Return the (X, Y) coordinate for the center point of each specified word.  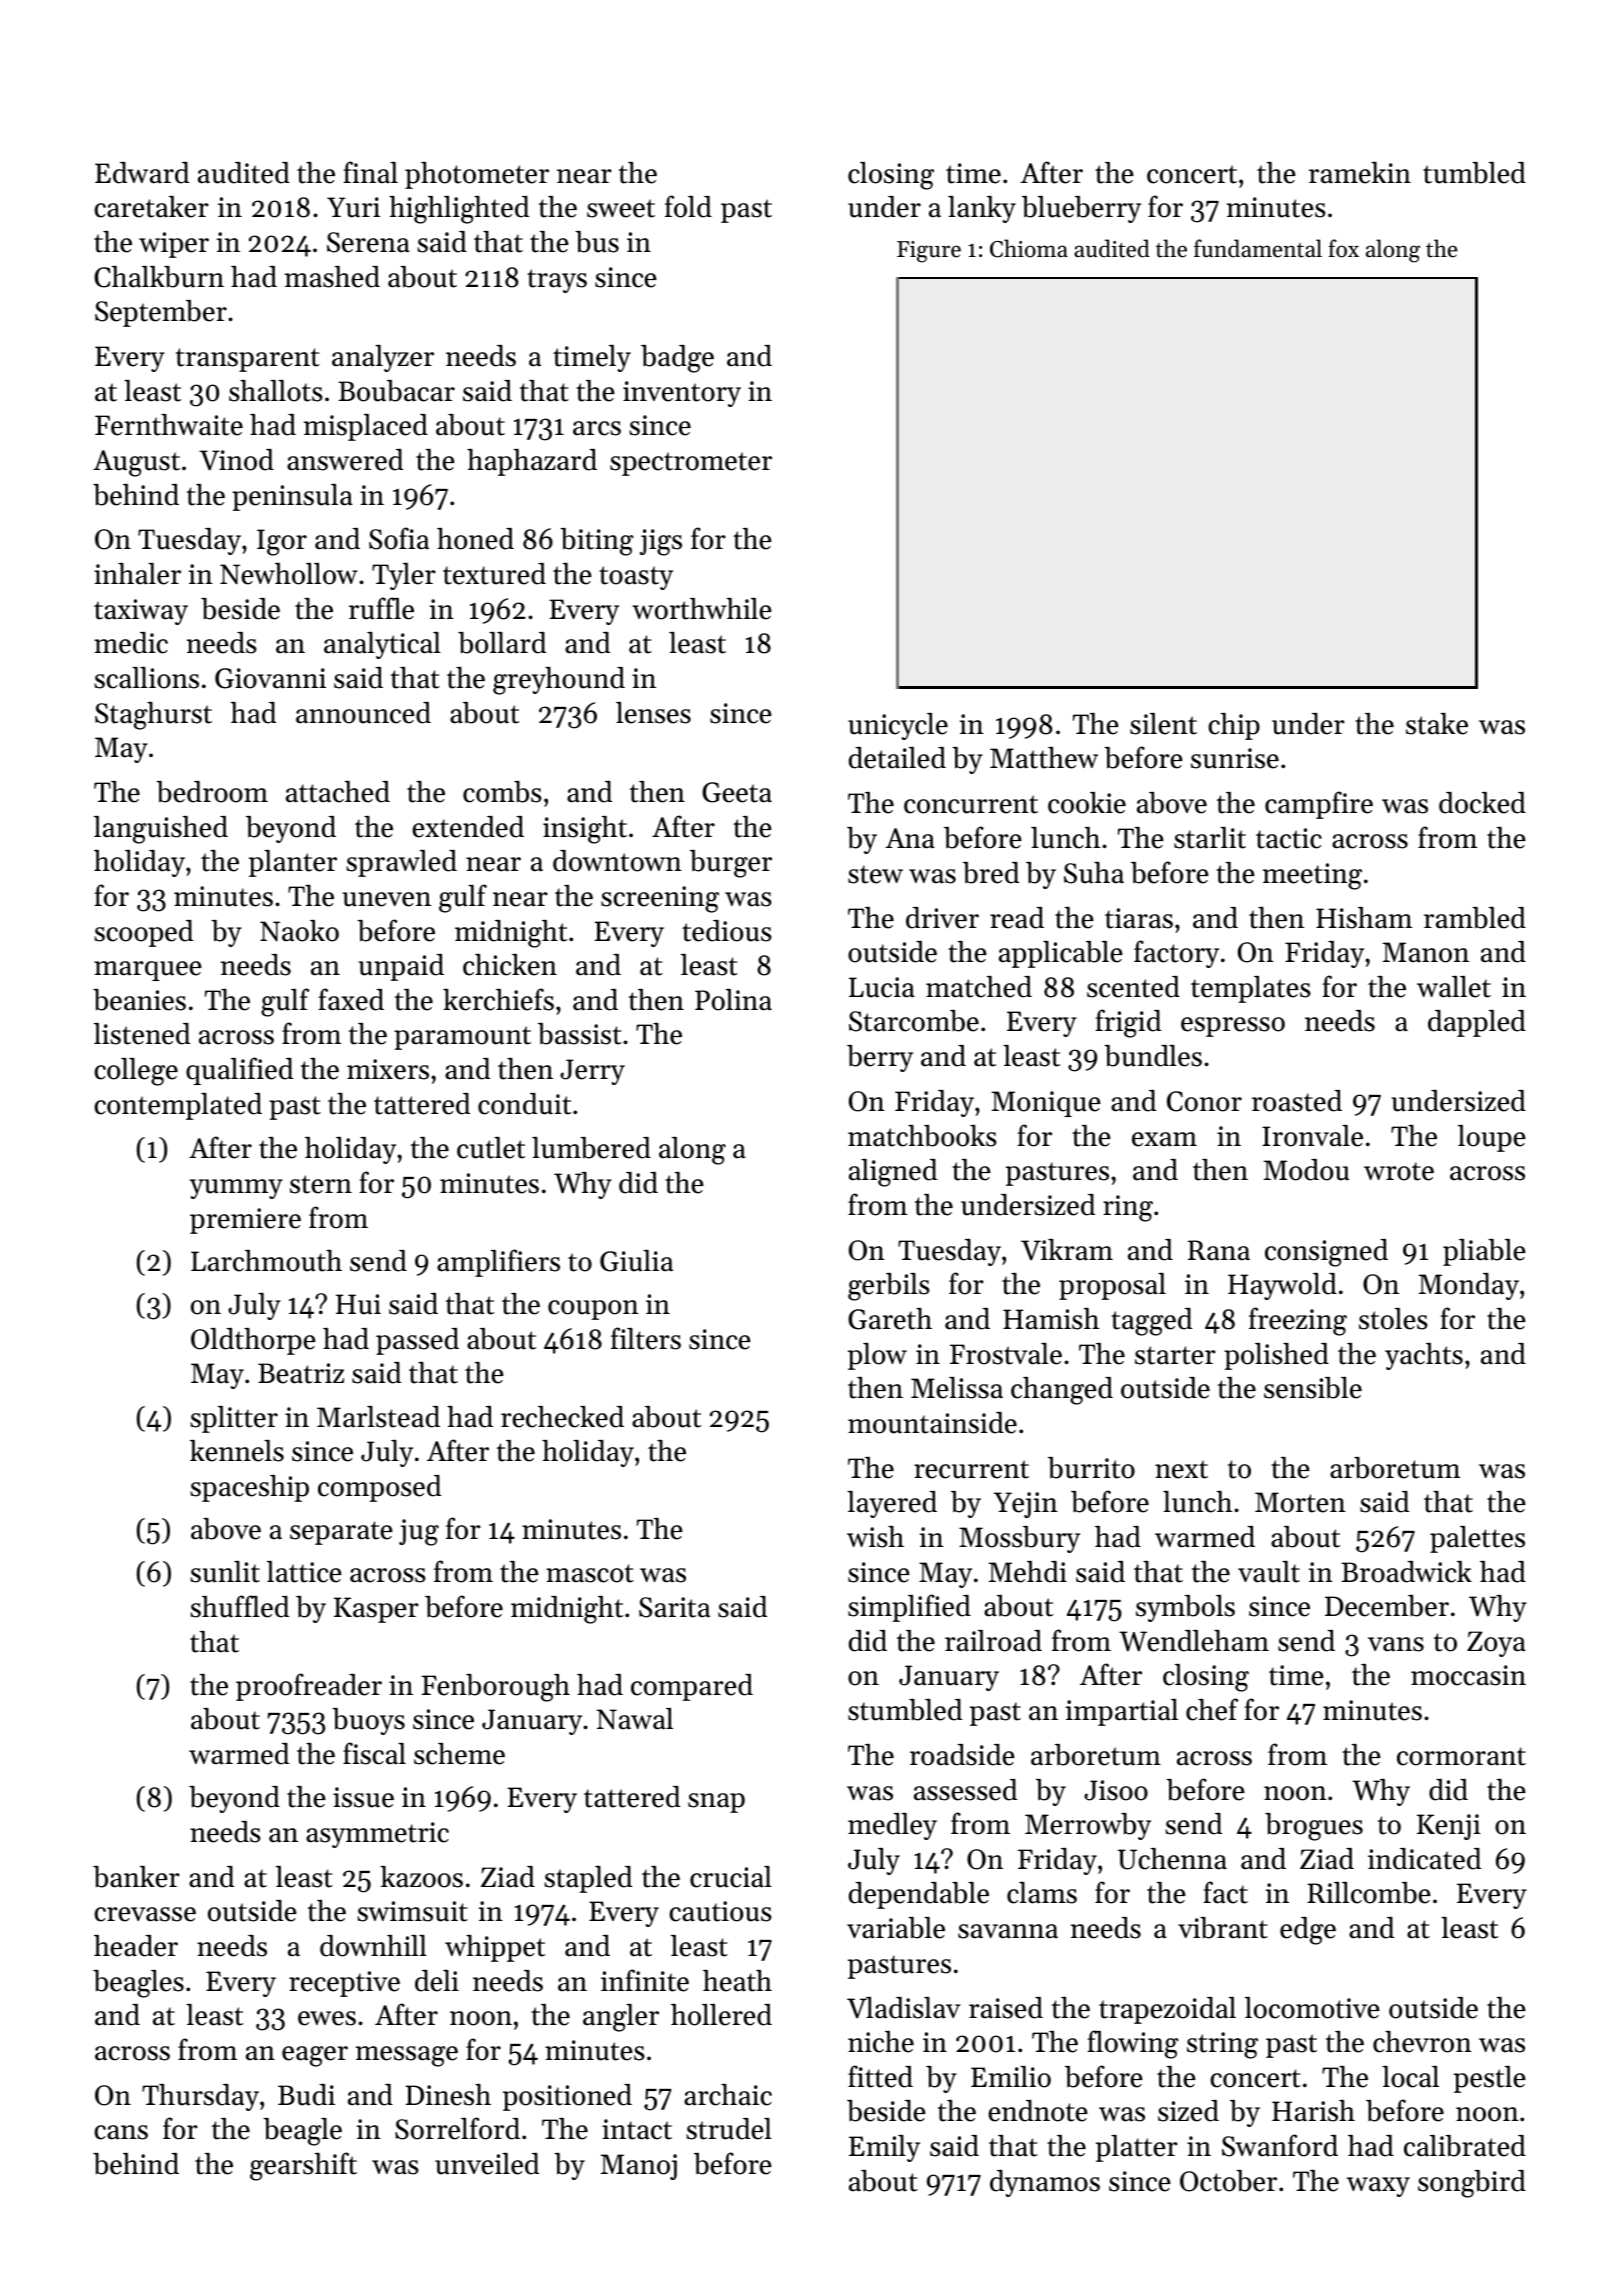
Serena (368, 242)
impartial (1122, 1712)
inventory (682, 394)
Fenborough (495, 1688)
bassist (580, 1034)
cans (121, 2132)
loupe (1492, 1138)
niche (881, 2042)
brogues (1314, 1827)
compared (692, 1687)
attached (338, 792)
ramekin (1360, 173)
